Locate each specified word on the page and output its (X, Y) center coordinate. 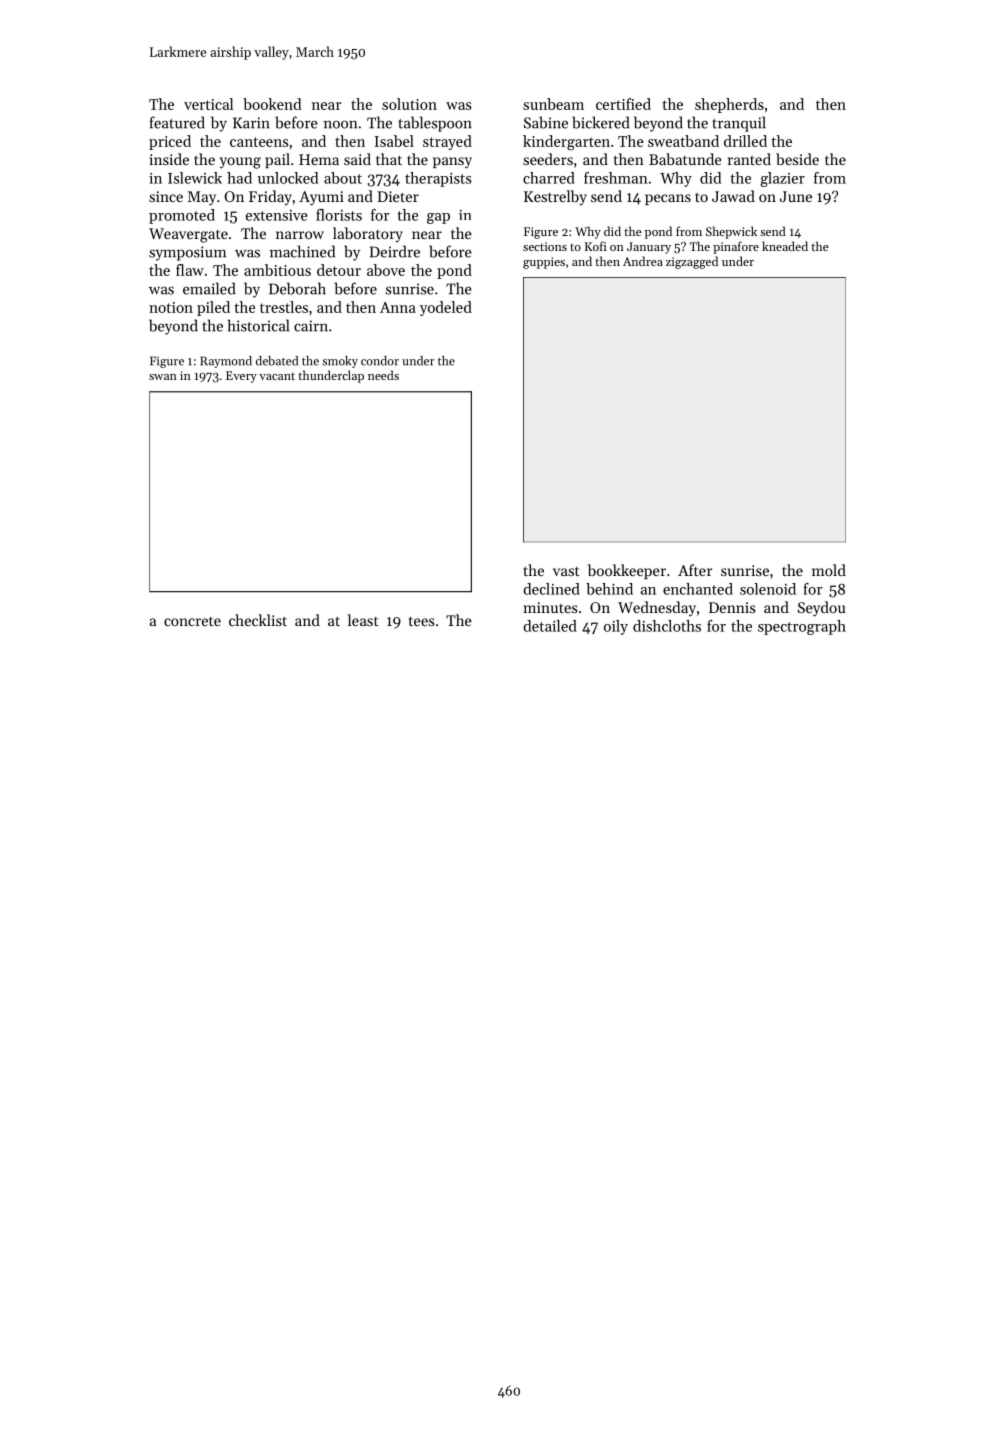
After (695, 570)
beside (797, 159)
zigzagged (692, 262)
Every (241, 377)
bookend (272, 104)
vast (566, 571)
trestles (284, 307)
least (363, 620)
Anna (398, 307)
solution (409, 104)
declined (551, 589)
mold (829, 570)
